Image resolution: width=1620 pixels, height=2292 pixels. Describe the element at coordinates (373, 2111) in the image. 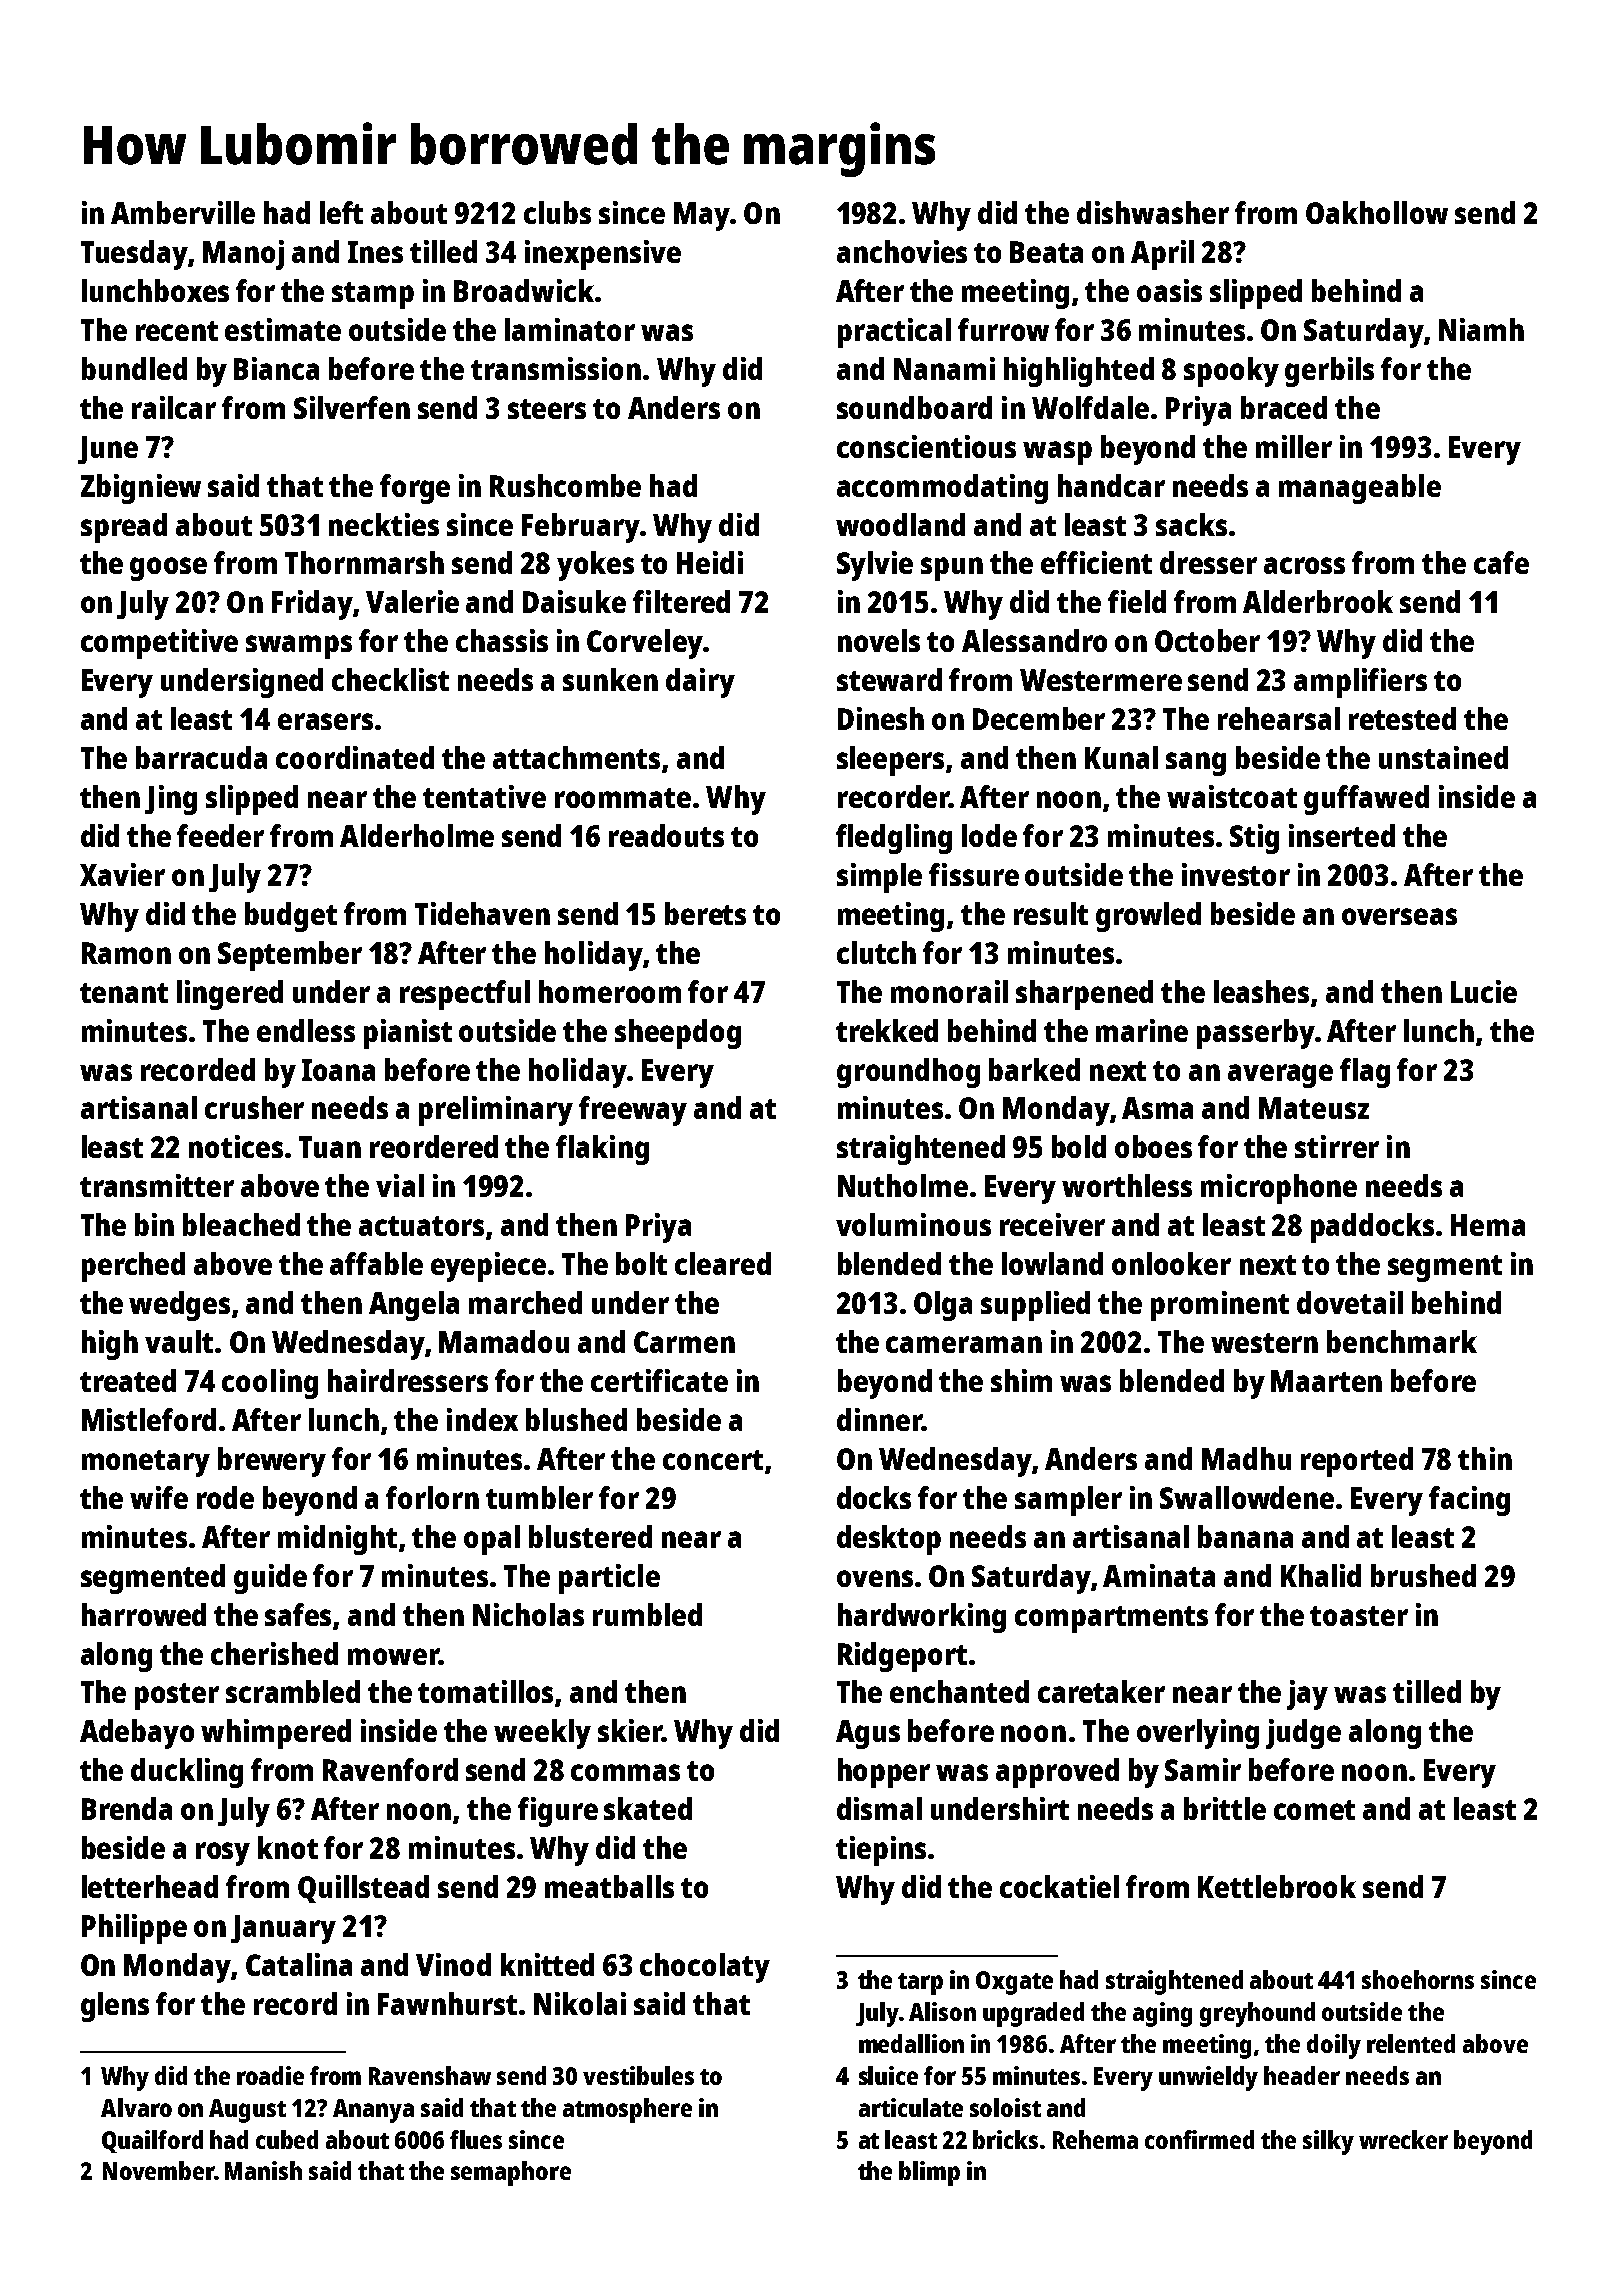

I see `Ananya` at that location.
